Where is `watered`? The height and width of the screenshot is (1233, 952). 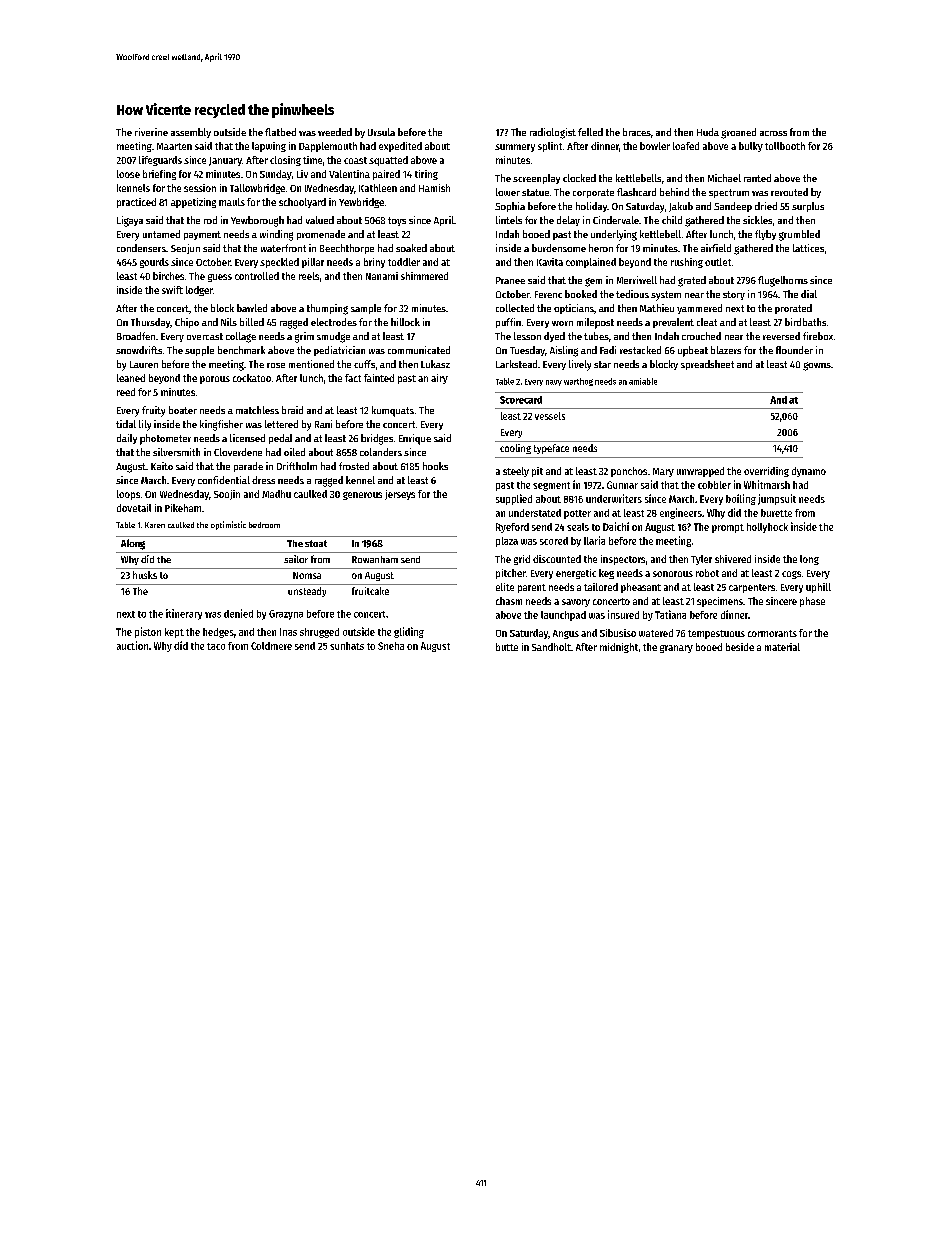
watered is located at coordinates (656, 633).
